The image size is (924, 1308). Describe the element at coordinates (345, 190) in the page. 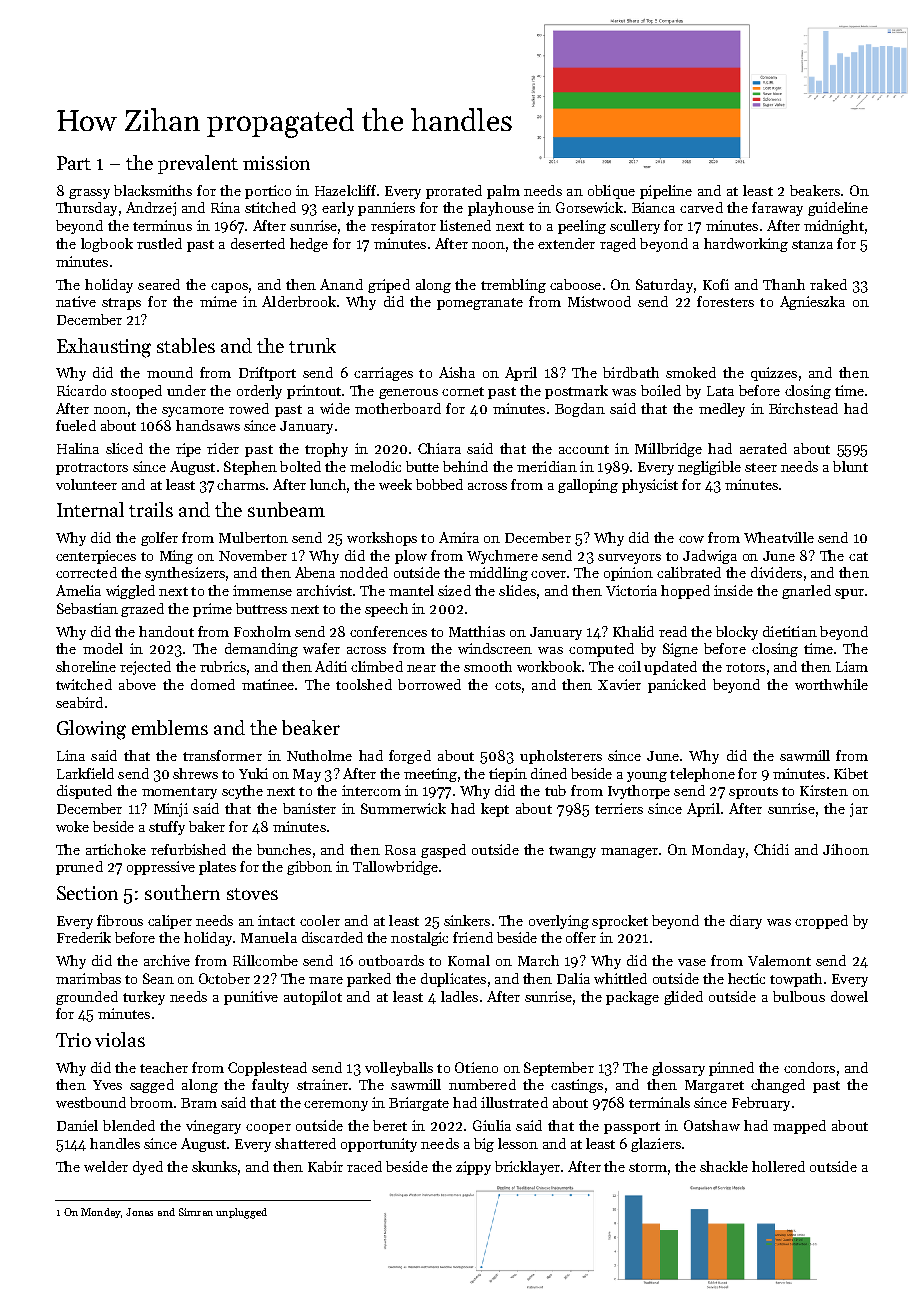

I see `Hazelcliff` at that location.
